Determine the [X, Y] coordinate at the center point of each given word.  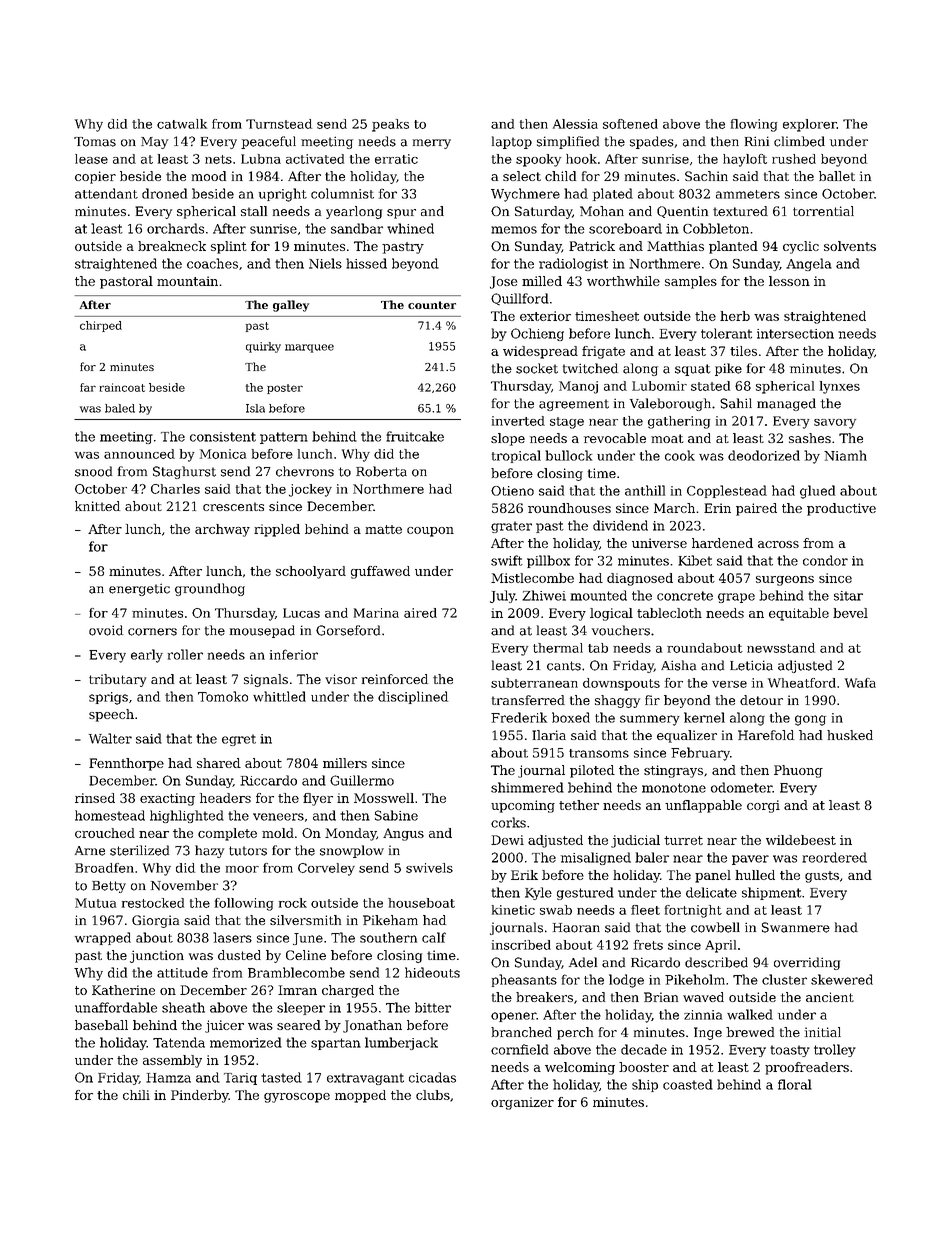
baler [652, 857]
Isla [255, 408]
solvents [850, 246]
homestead [110, 815]
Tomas [95, 142]
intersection [795, 334]
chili [136, 1095]
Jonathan [372, 1026]
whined [410, 228]
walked [750, 1014]
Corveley [326, 869]
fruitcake [415, 436]
